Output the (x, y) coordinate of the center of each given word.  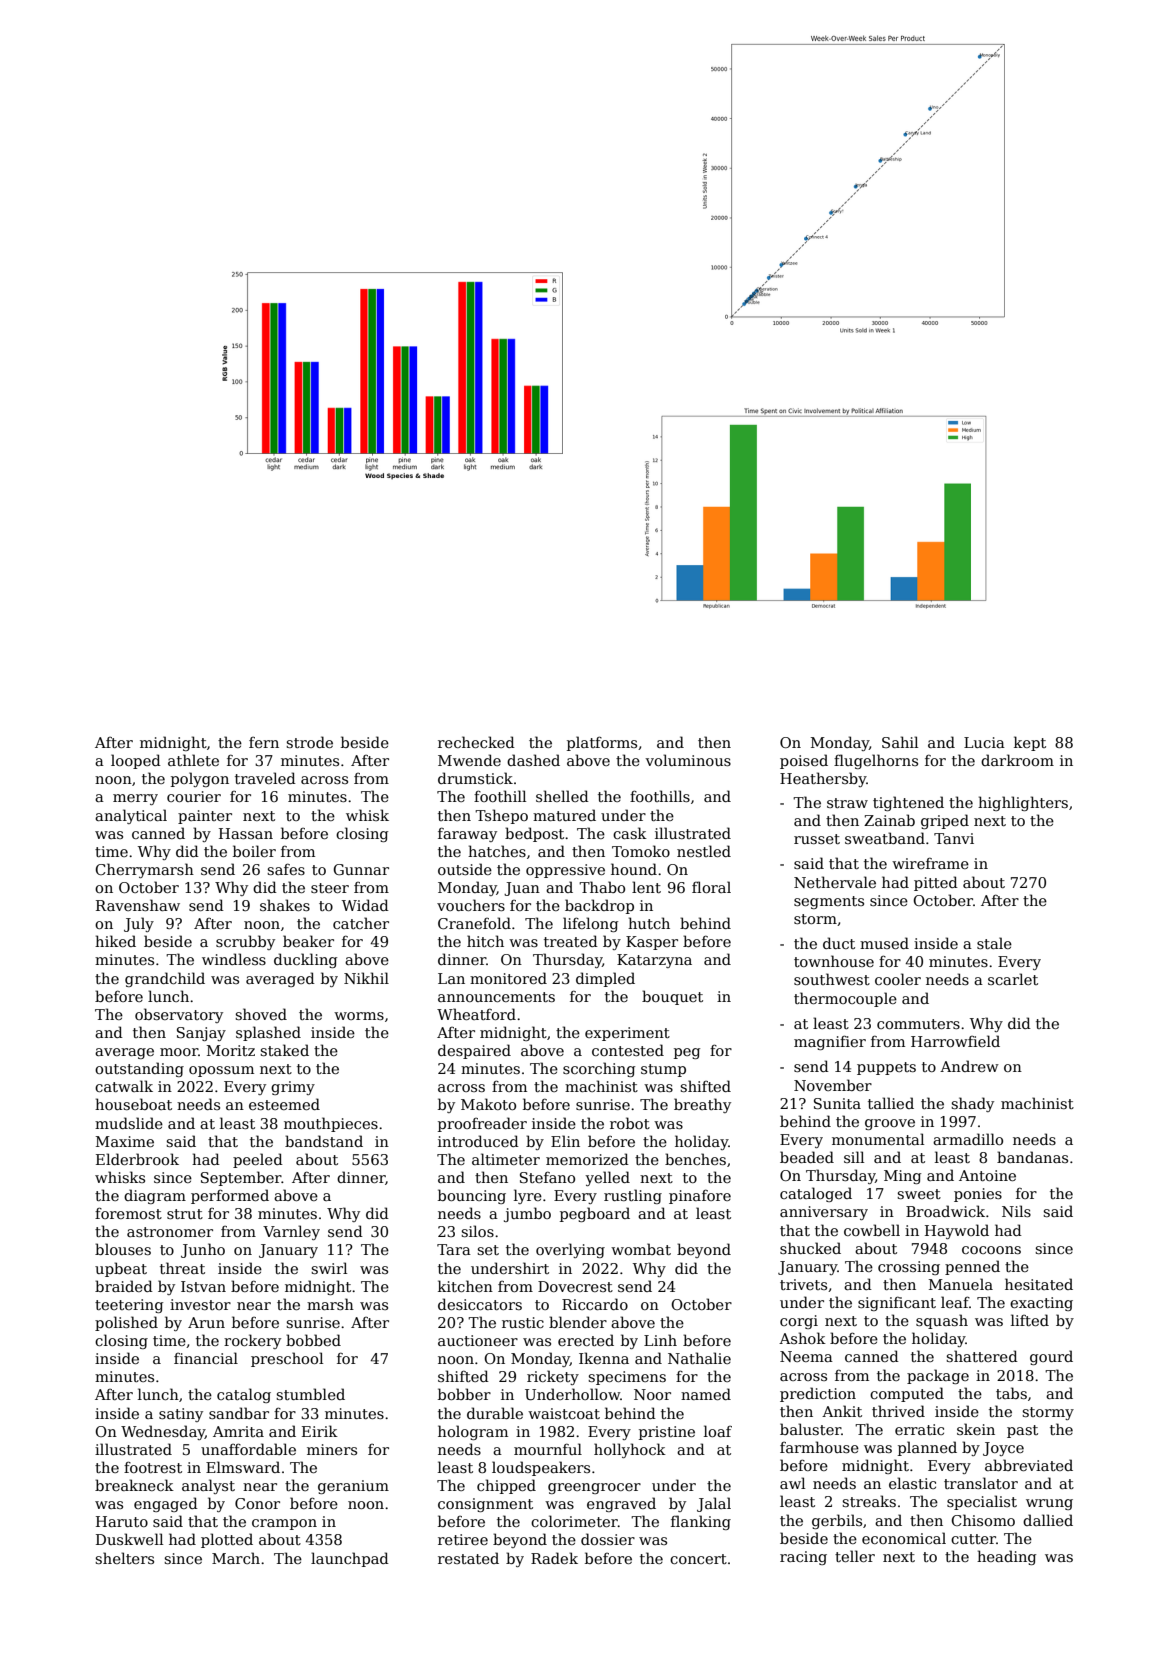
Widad (365, 905)
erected (586, 1340)
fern (264, 742)
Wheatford (476, 1014)
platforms (602, 743)
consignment (485, 1505)
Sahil (900, 742)
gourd (1051, 1357)
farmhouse (819, 1447)
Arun (206, 1322)
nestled (704, 851)
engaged (166, 1504)
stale (994, 943)
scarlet (1013, 979)
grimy (293, 1088)
